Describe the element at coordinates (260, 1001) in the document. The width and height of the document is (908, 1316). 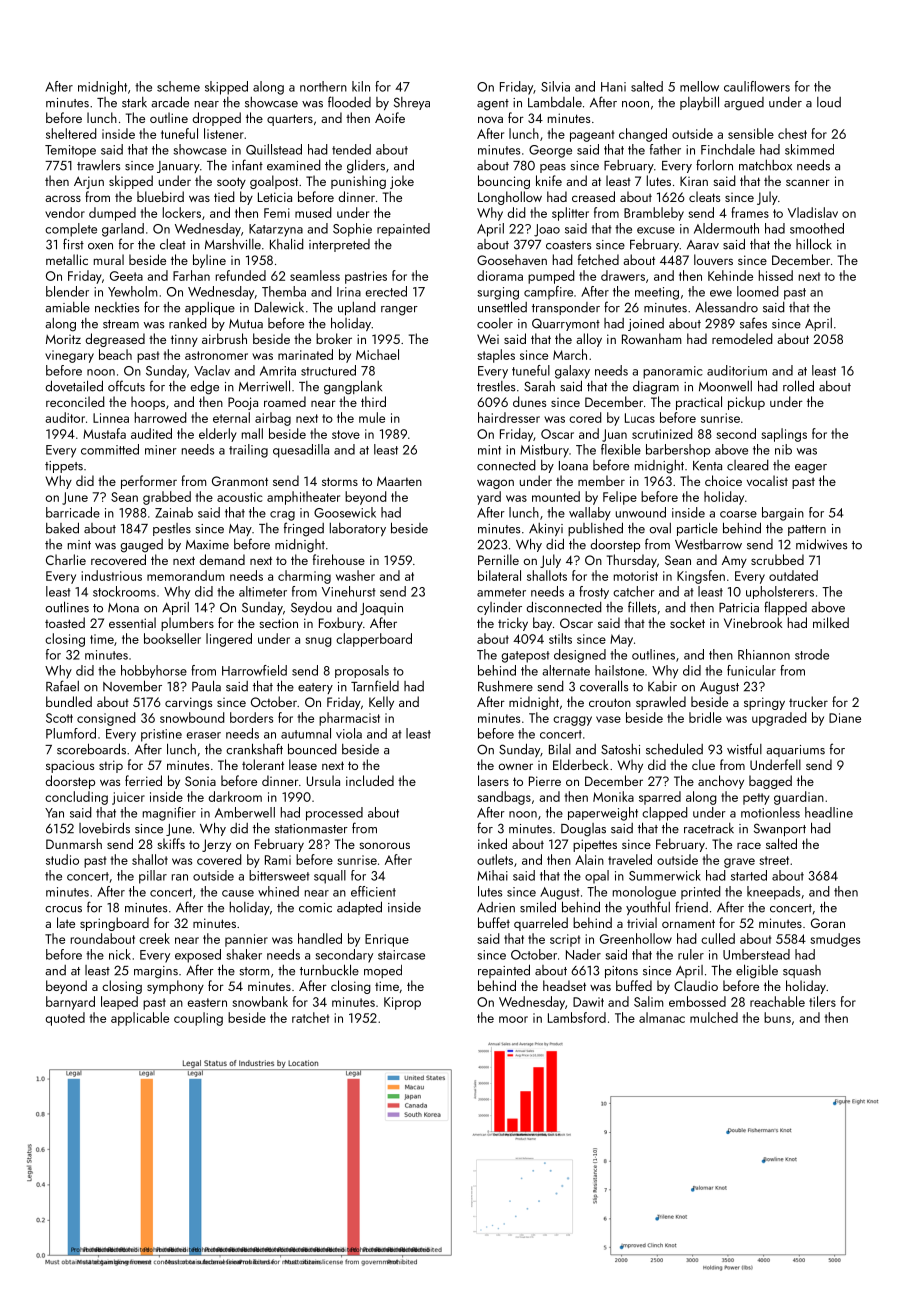
I see `snowbank` at that location.
